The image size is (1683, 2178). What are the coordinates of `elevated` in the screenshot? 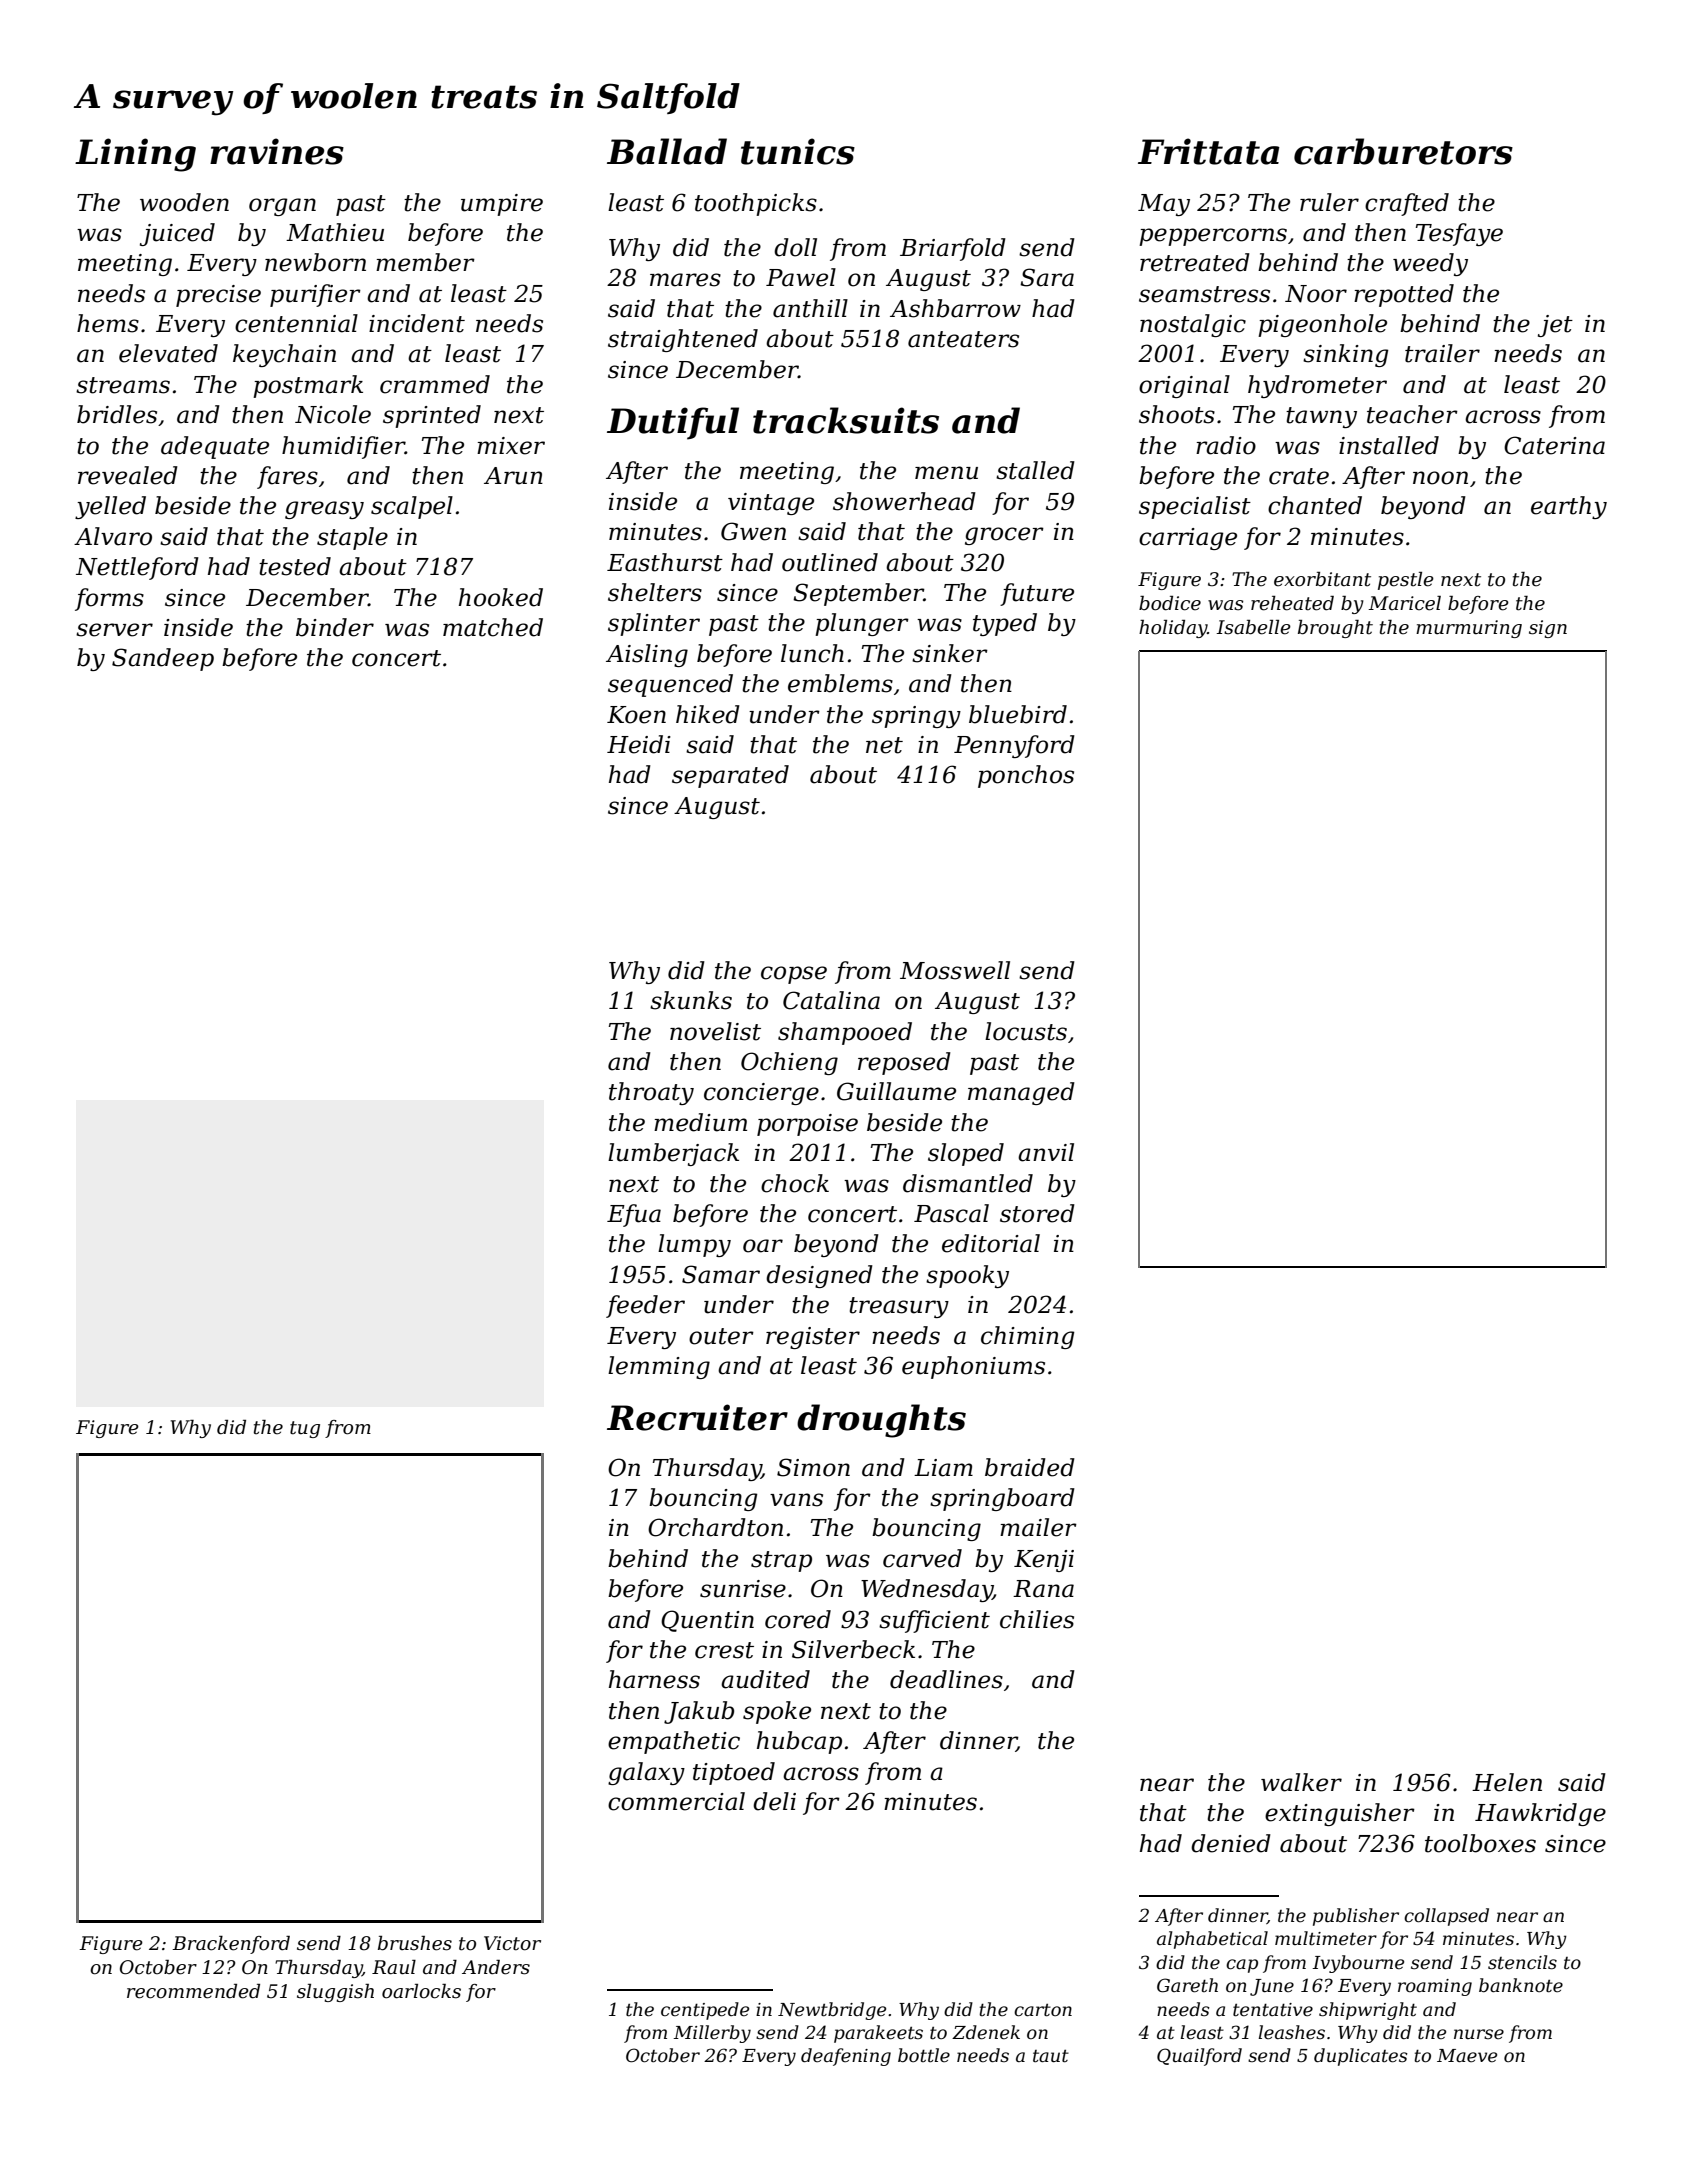 It's located at (168, 353).
